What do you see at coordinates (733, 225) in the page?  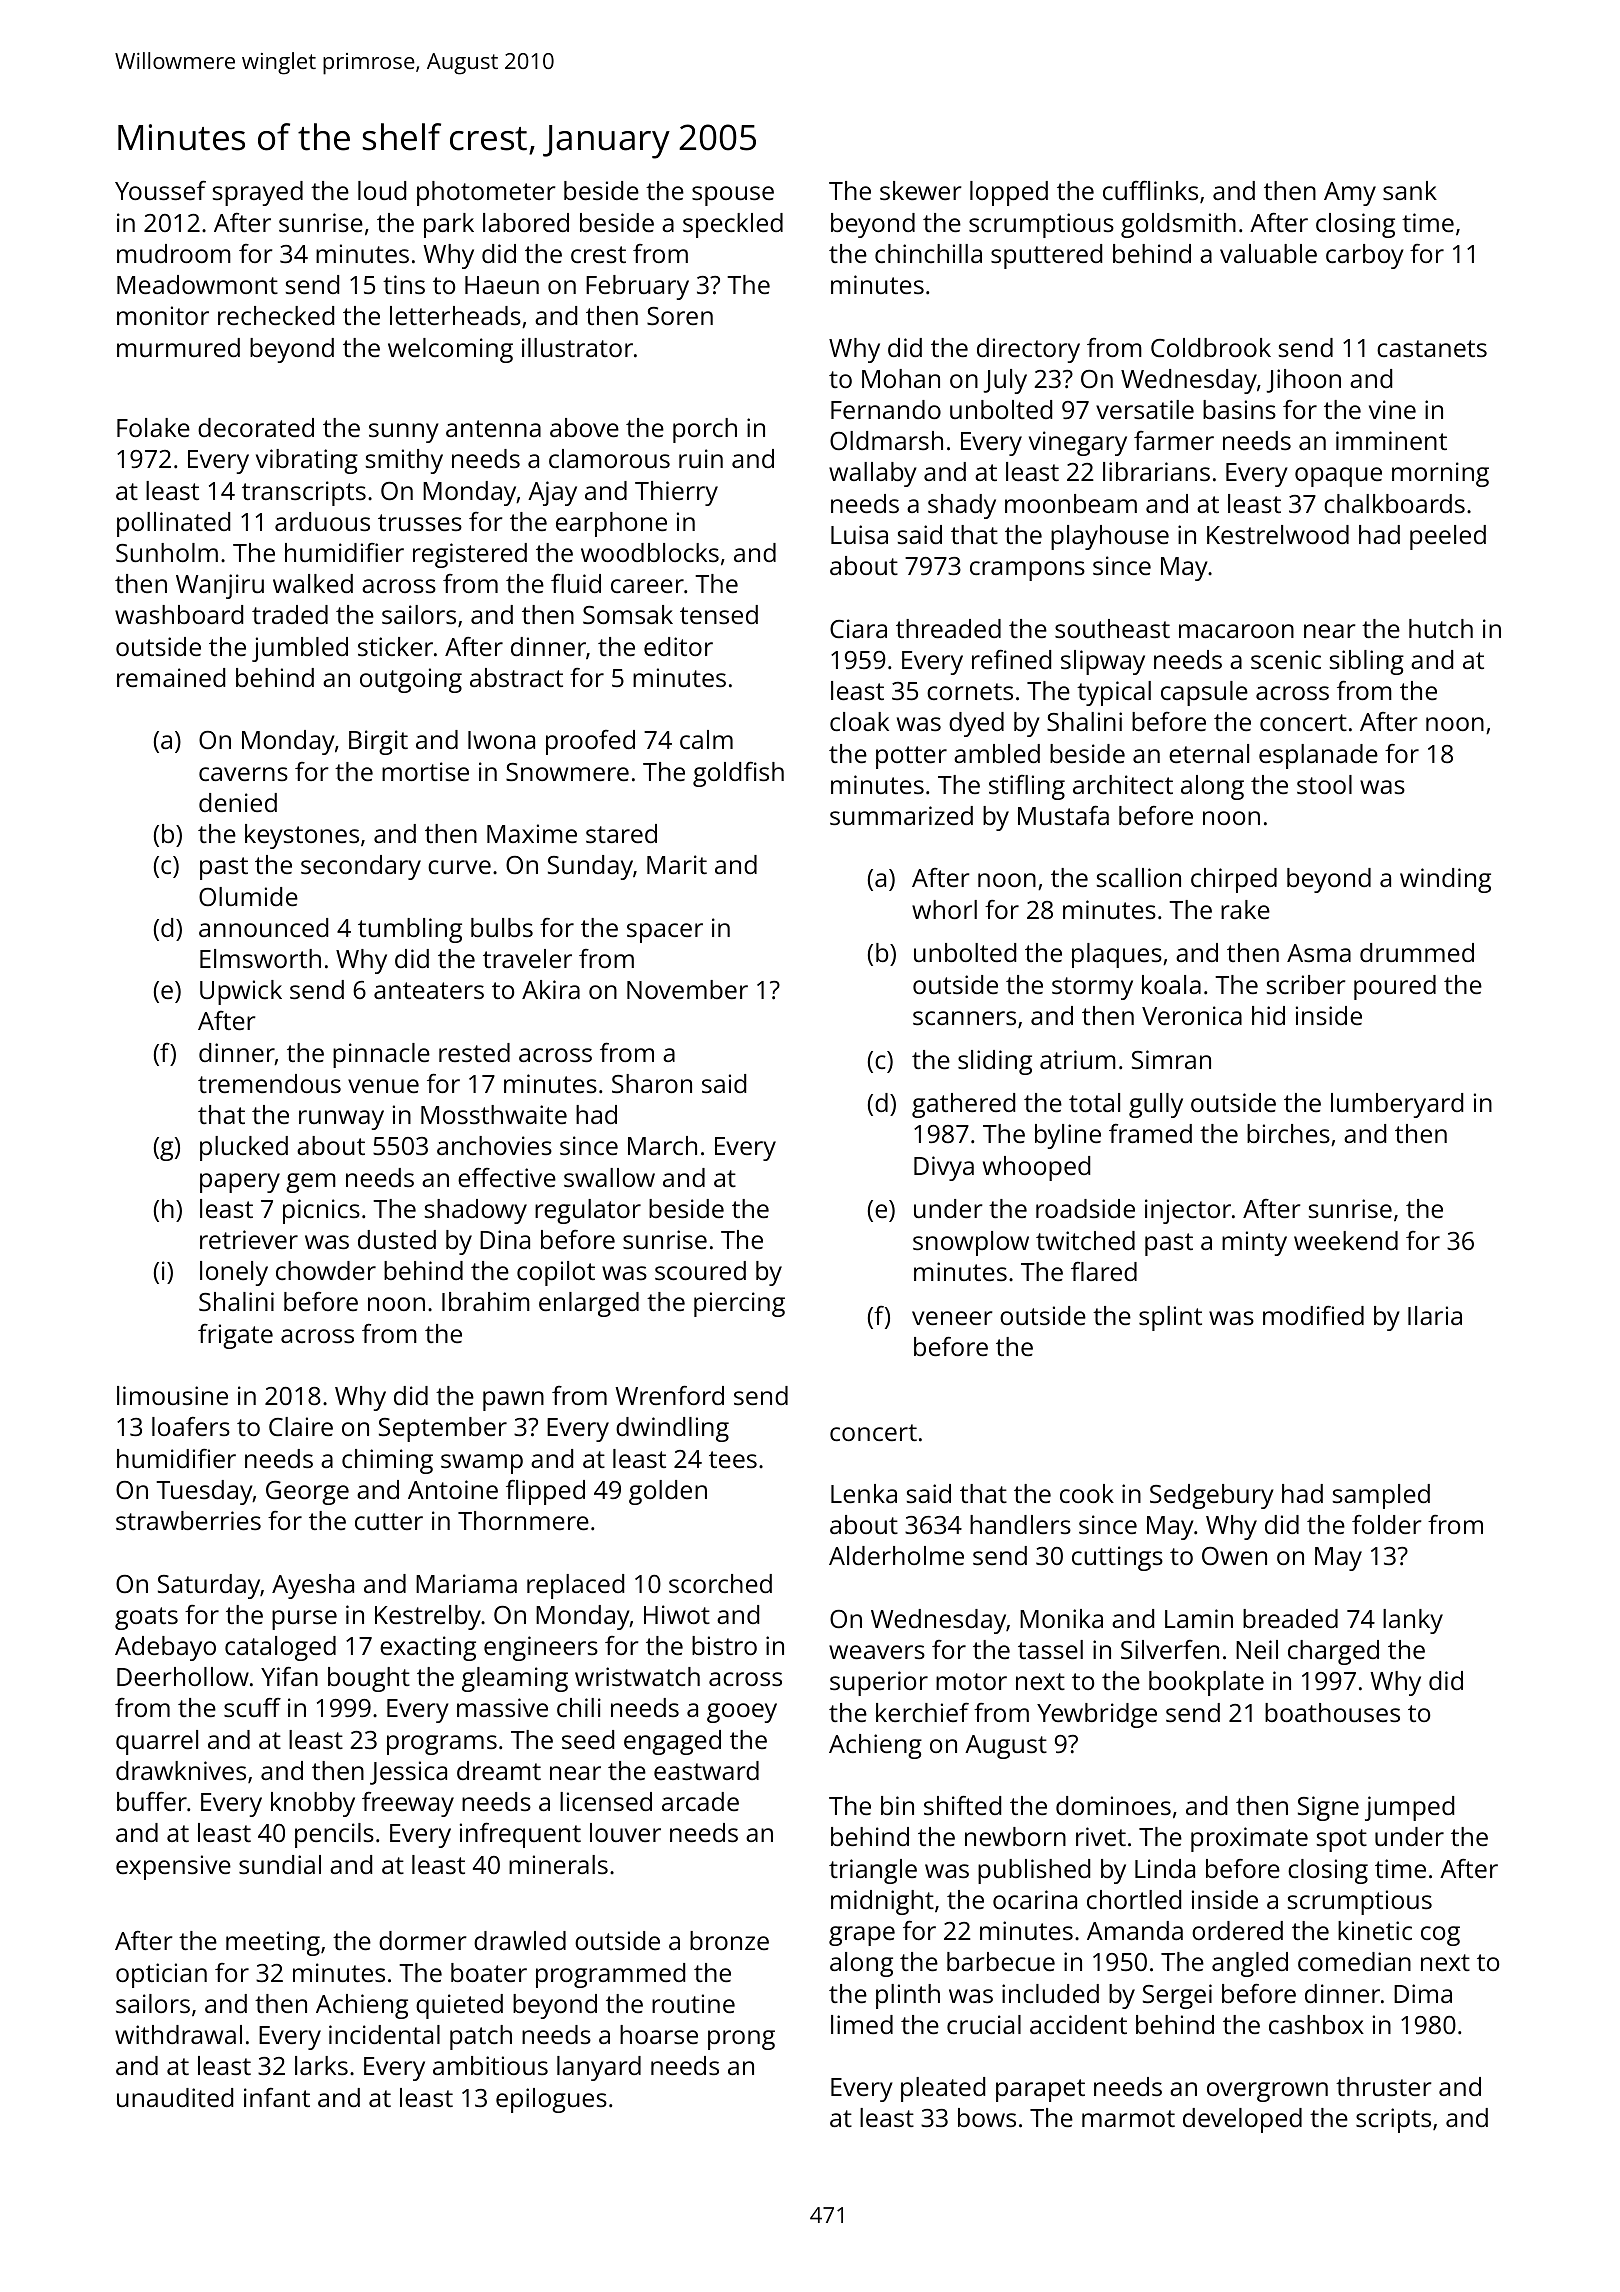 I see `speckled` at bounding box center [733, 225].
